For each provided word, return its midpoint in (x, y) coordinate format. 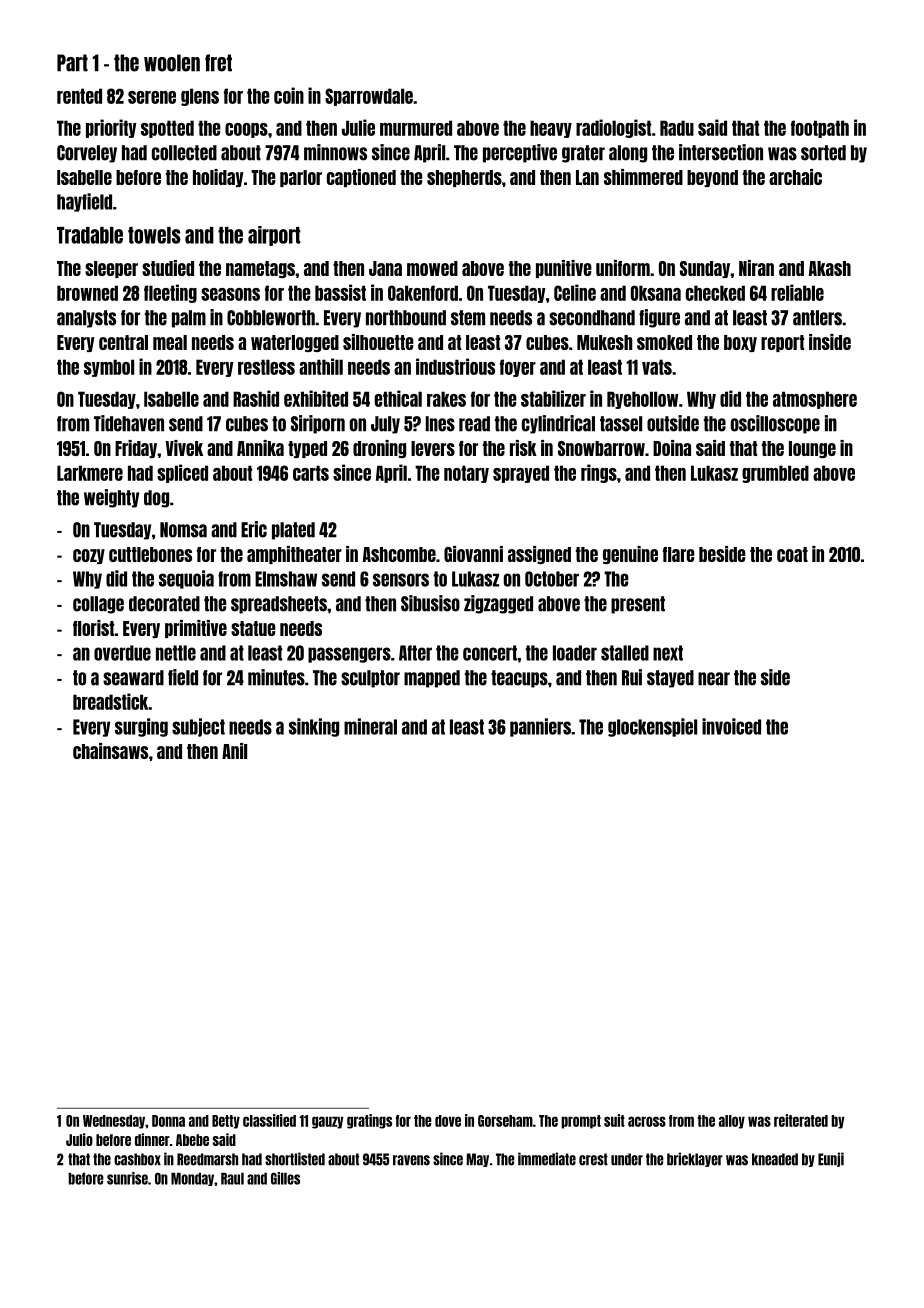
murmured (416, 128)
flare (679, 554)
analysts (86, 319)
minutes (276, 677)
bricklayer (695, 1159)
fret (218, 63)
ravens (411, 1160)
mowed (432, 268)
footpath (820, 129)
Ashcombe (399, 554)
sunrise (127, 1178)
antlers (817, 318)
